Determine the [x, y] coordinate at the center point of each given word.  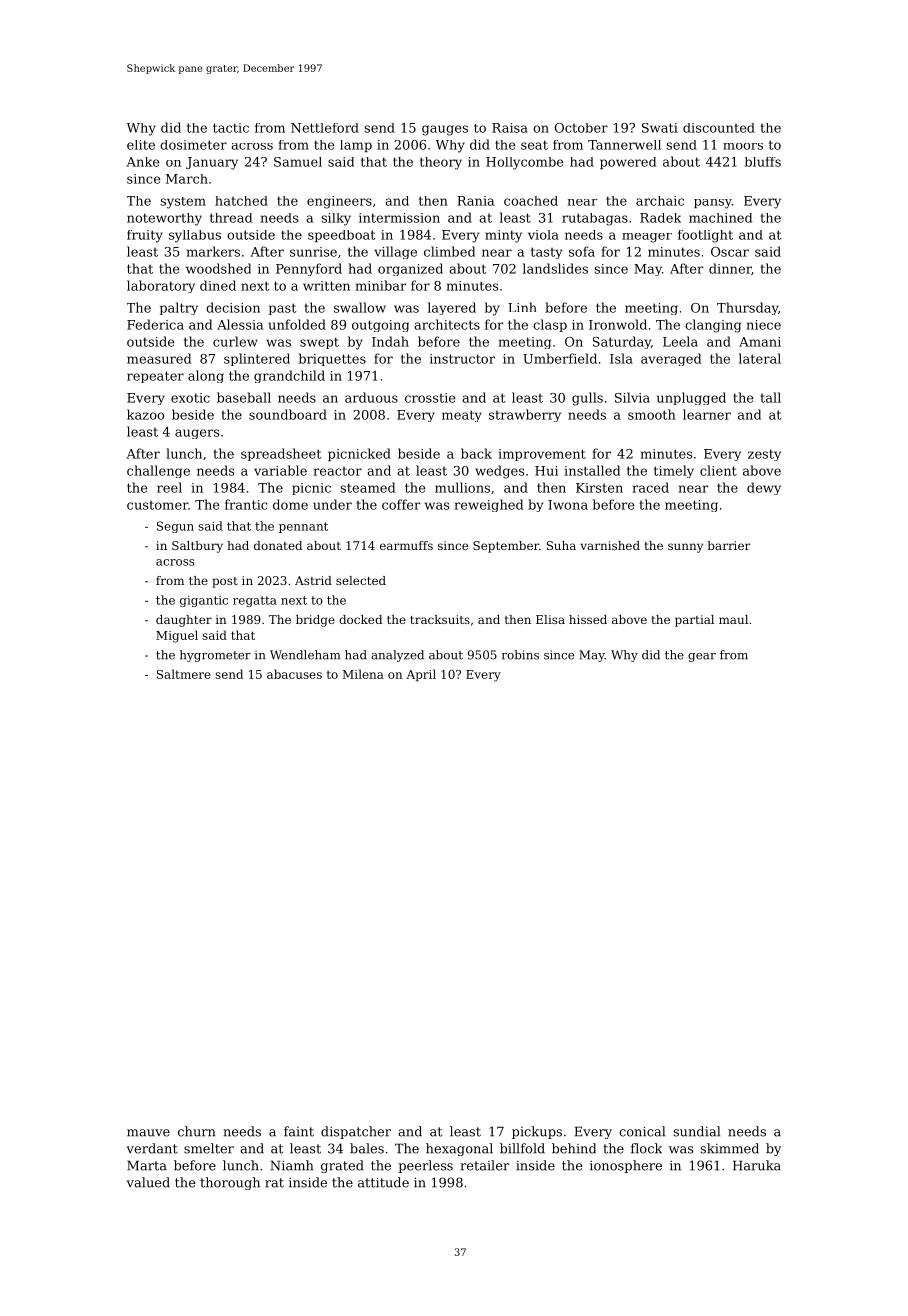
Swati [660, 128]
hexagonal [459, 1149]
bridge [315, 621]
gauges [445, 130]
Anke [142, 162]
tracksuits [440, 619]
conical [642, 1131]
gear [702, 657]
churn [196, 1131]
